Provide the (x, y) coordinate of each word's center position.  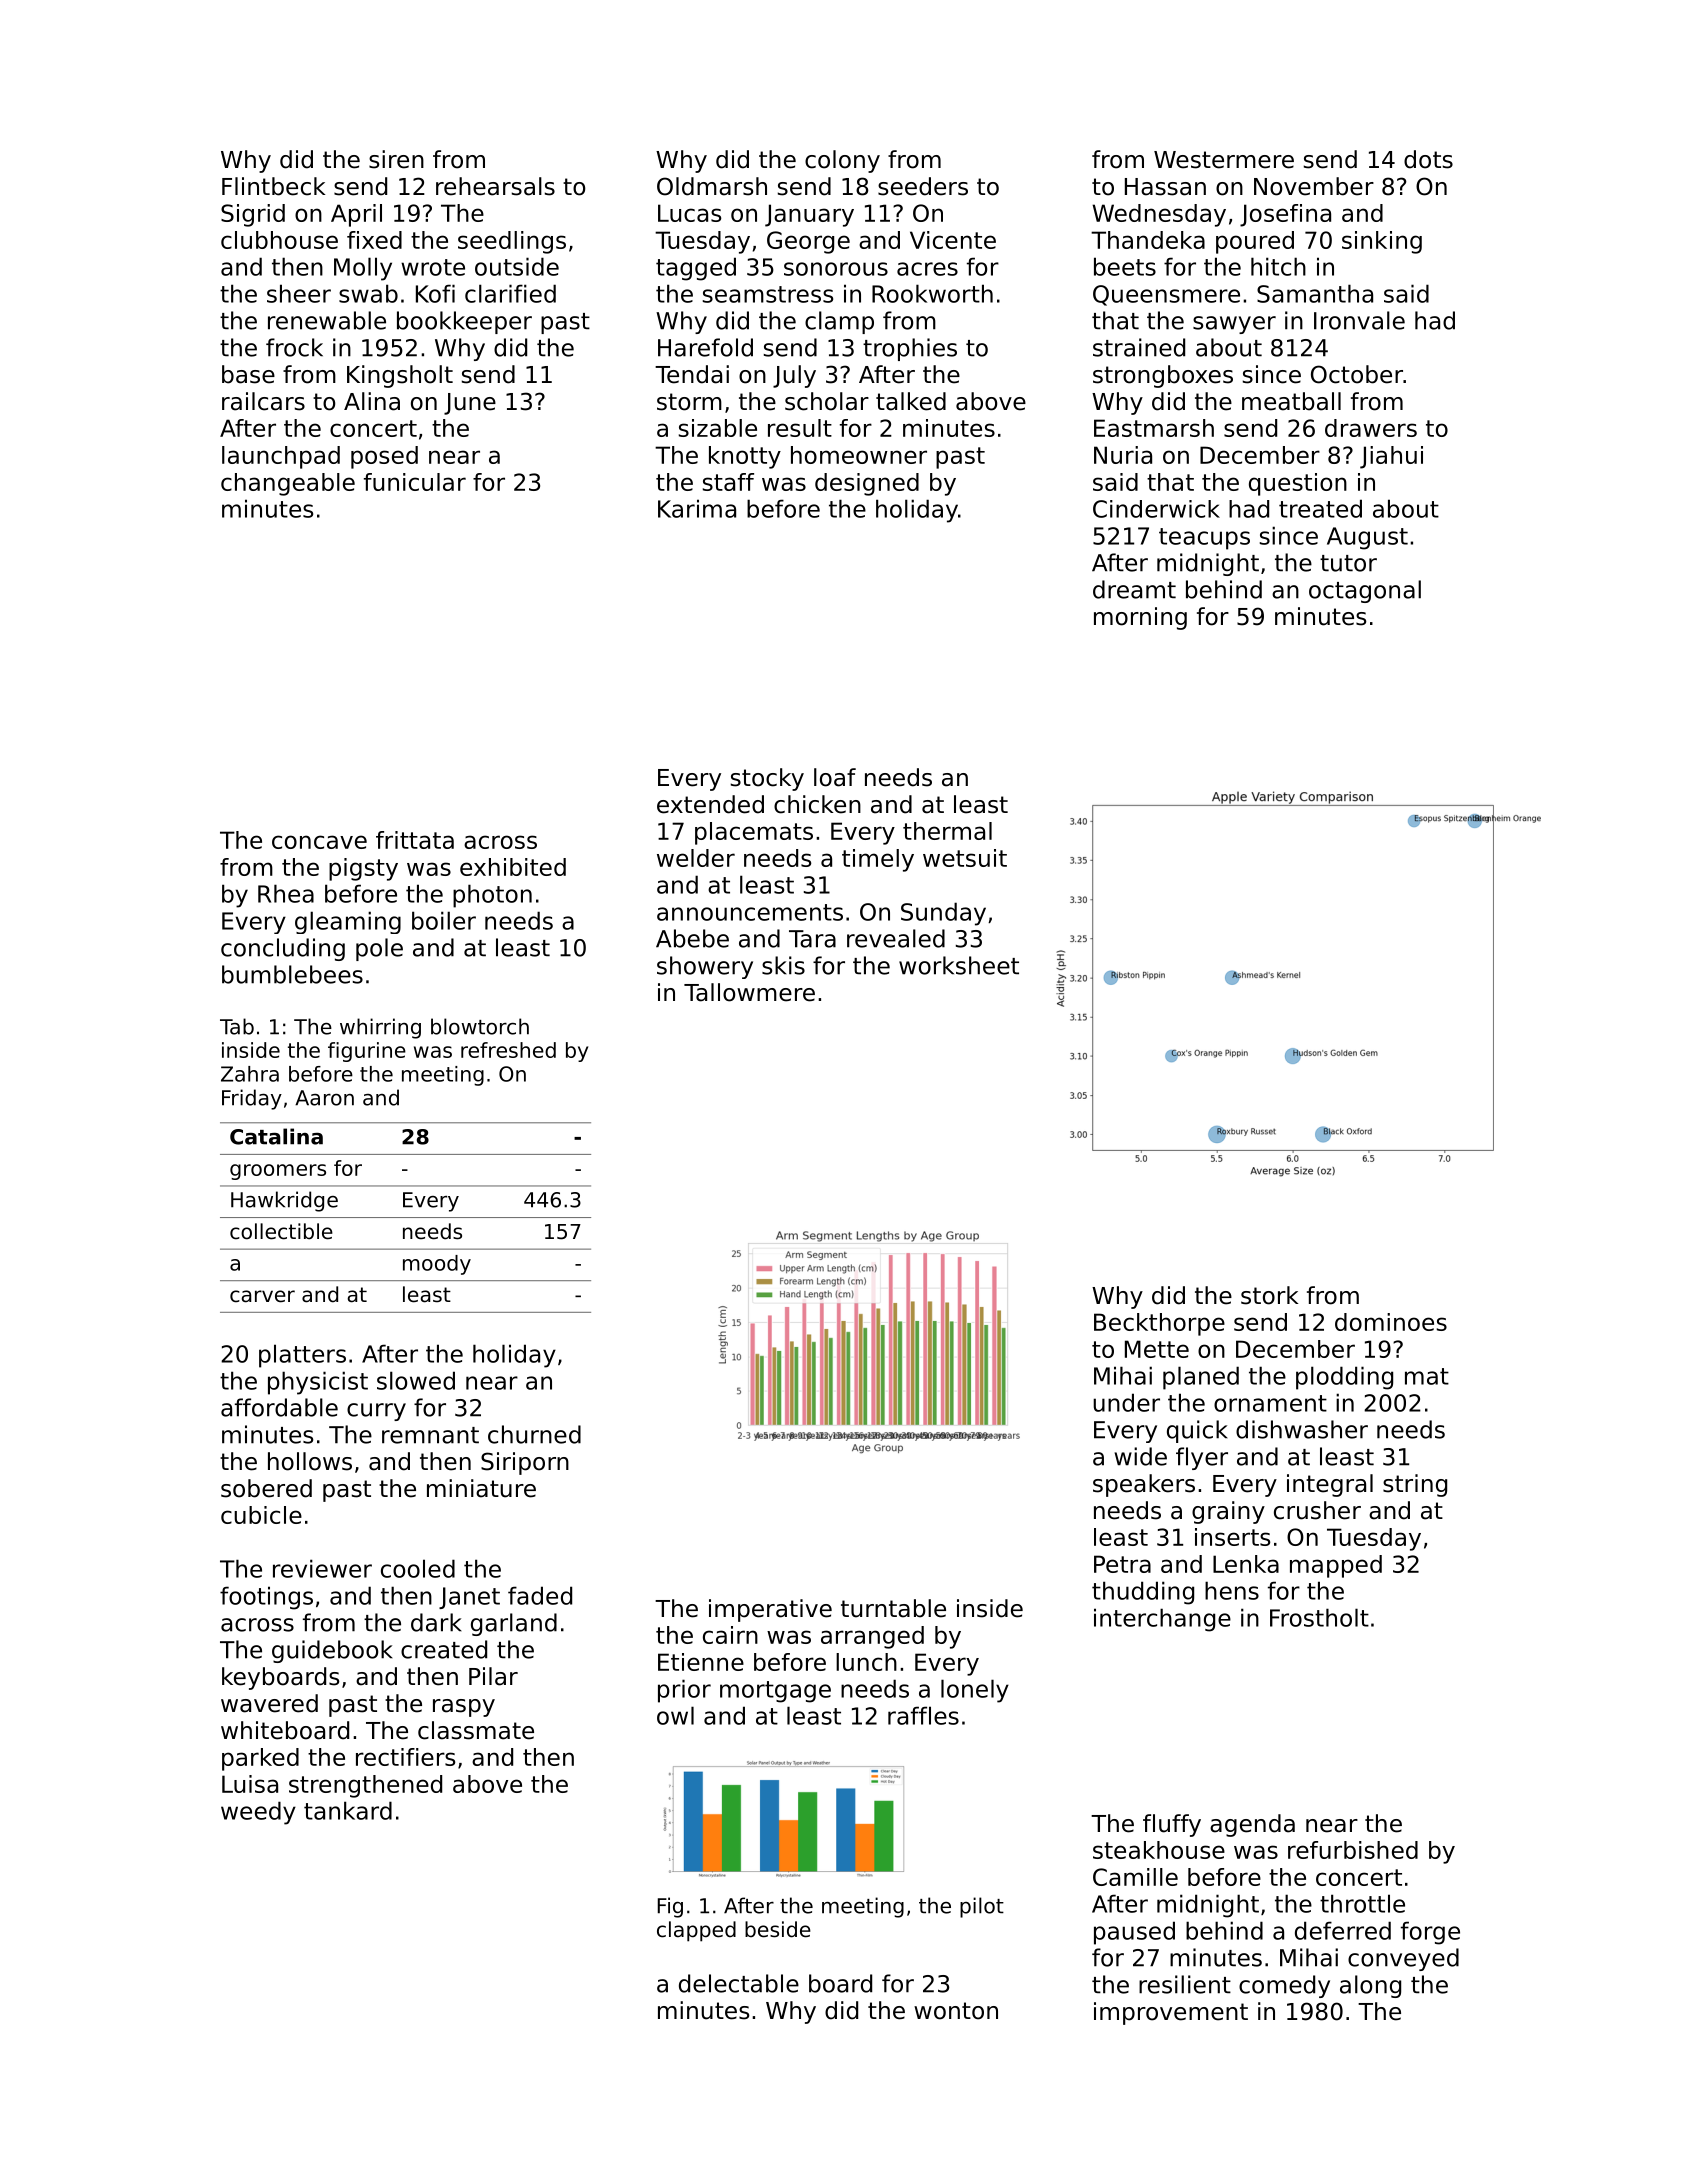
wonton (956, 2011)
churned (534, 1434)
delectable (739, 1983)
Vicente (953, 240)
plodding (1344, 1378)
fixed (374, 240)
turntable (893, 1608)
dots (1428, 159)
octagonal (1365, 591)
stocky (767, 779)
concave (319, 842)
